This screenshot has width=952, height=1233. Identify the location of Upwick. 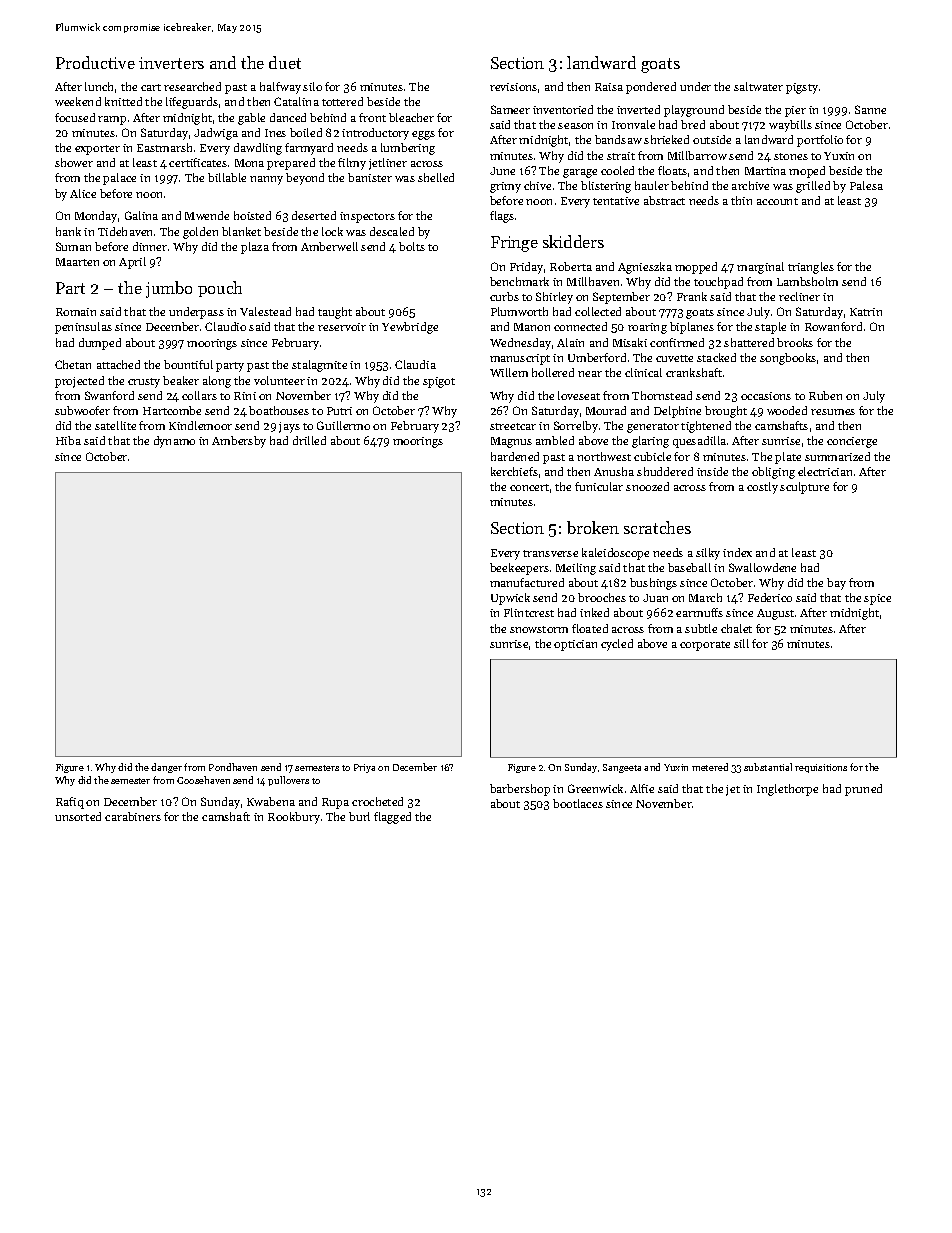
(510, 599).
